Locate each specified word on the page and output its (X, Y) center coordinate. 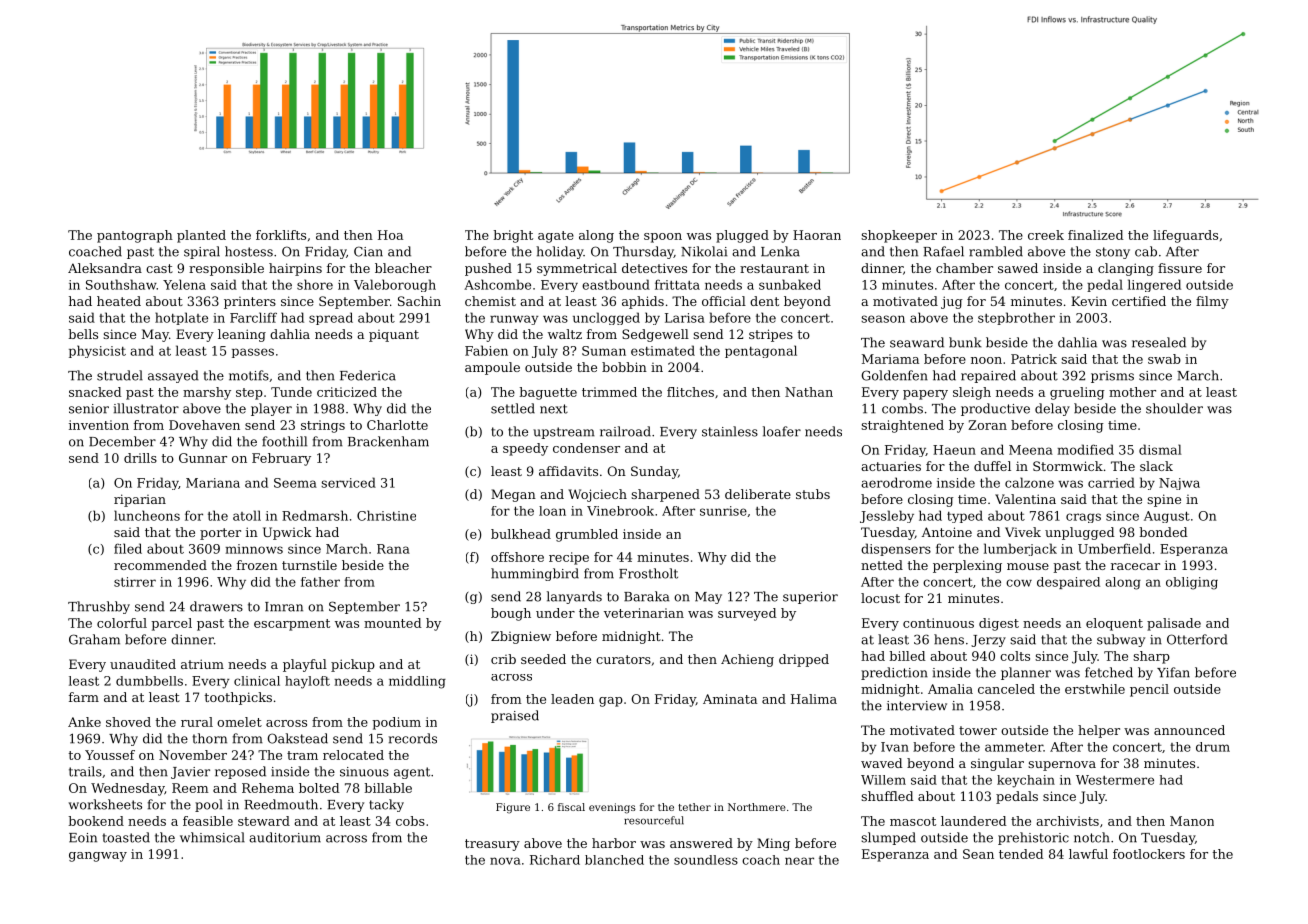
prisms (1112, 377)
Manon (1192, 821)
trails (85, 771)
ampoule (492, 368)
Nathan (809, 392)
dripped (804, 660)
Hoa (390, 235)
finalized (1096, 235)
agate (556, 237)
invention (99, 425)
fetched (1109, 672)
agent (412, 773)
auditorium (285, 837)
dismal (1160, 449)
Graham (94, 639)
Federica (368, 375)
